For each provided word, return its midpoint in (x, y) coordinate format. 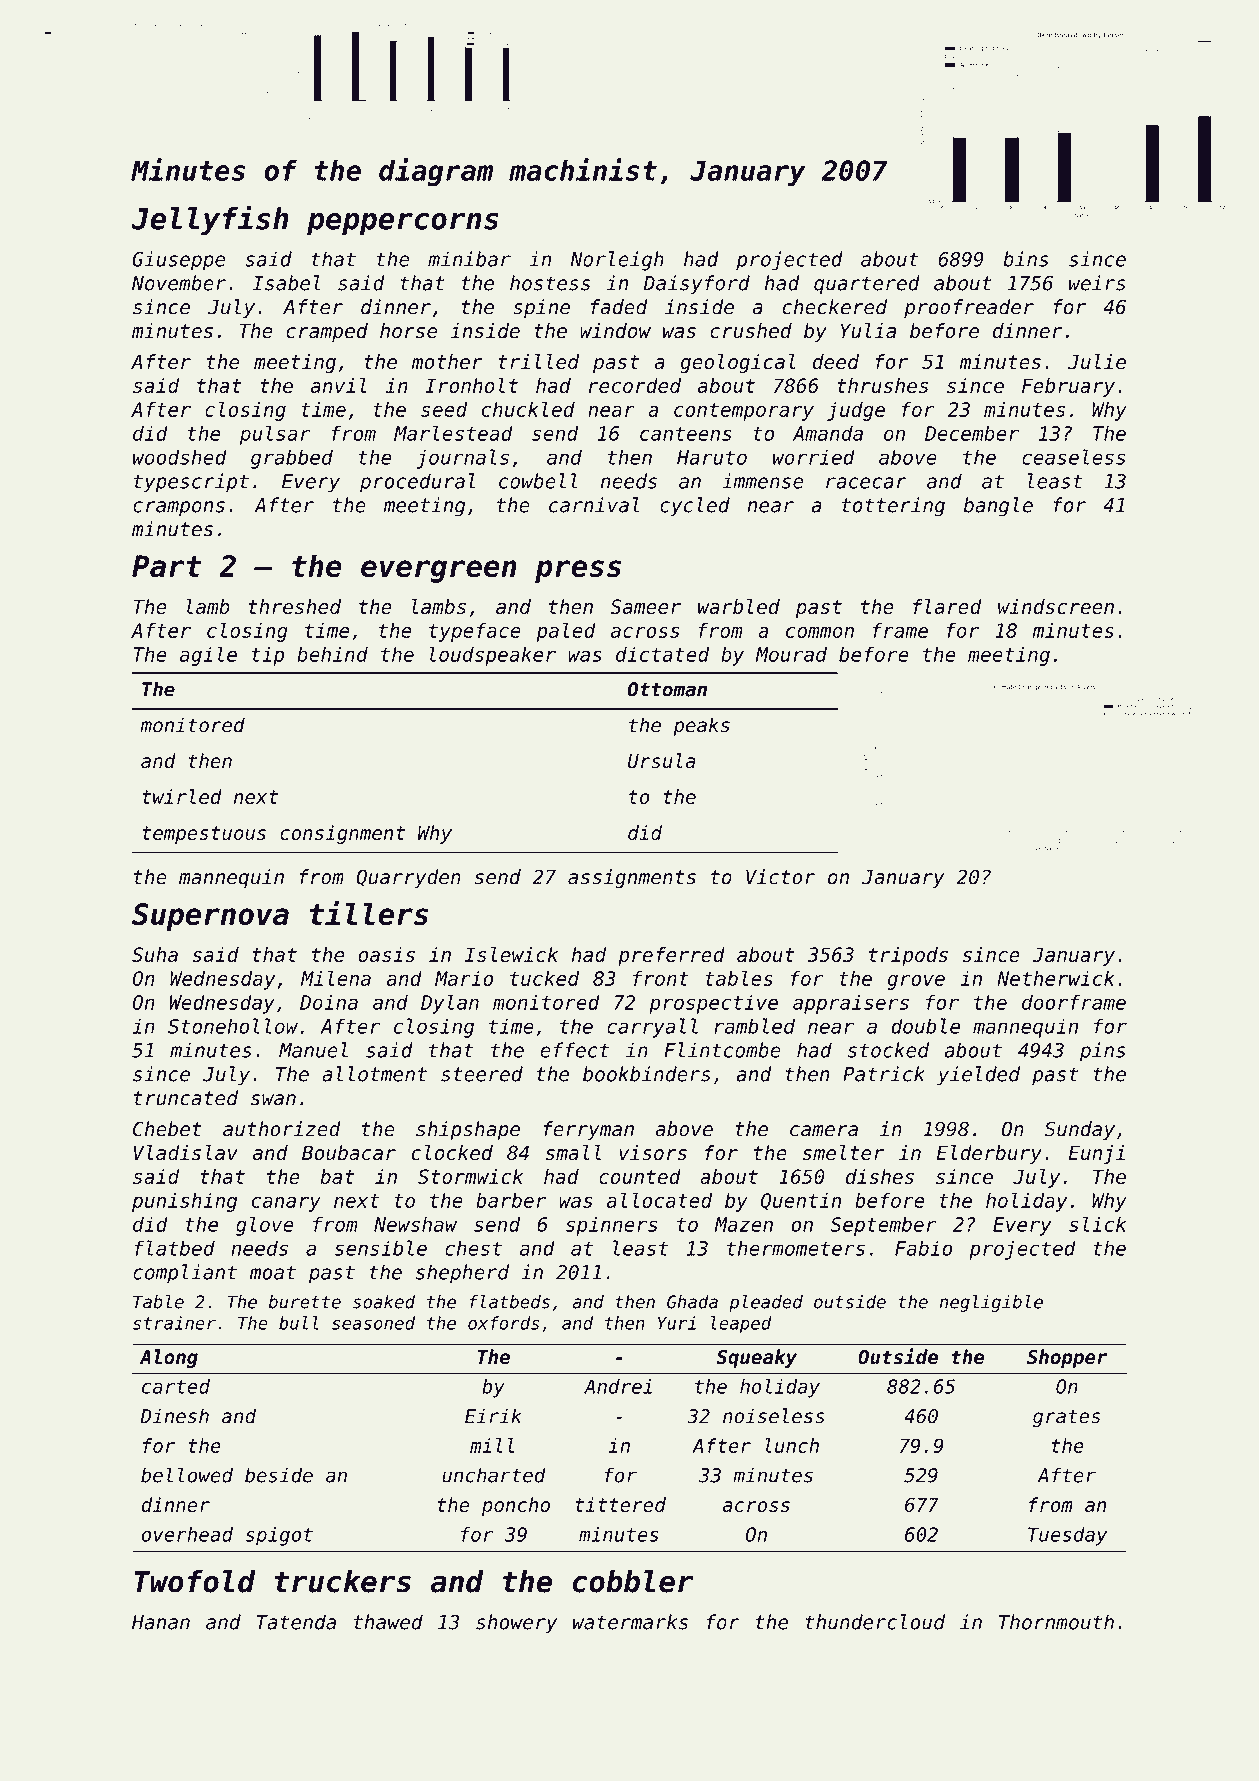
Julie (1097, 362)
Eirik (493, 1415)
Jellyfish (210, 220)
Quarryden (408, 878)
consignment (342, 834)
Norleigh (617, 261)
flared (947, 606)
